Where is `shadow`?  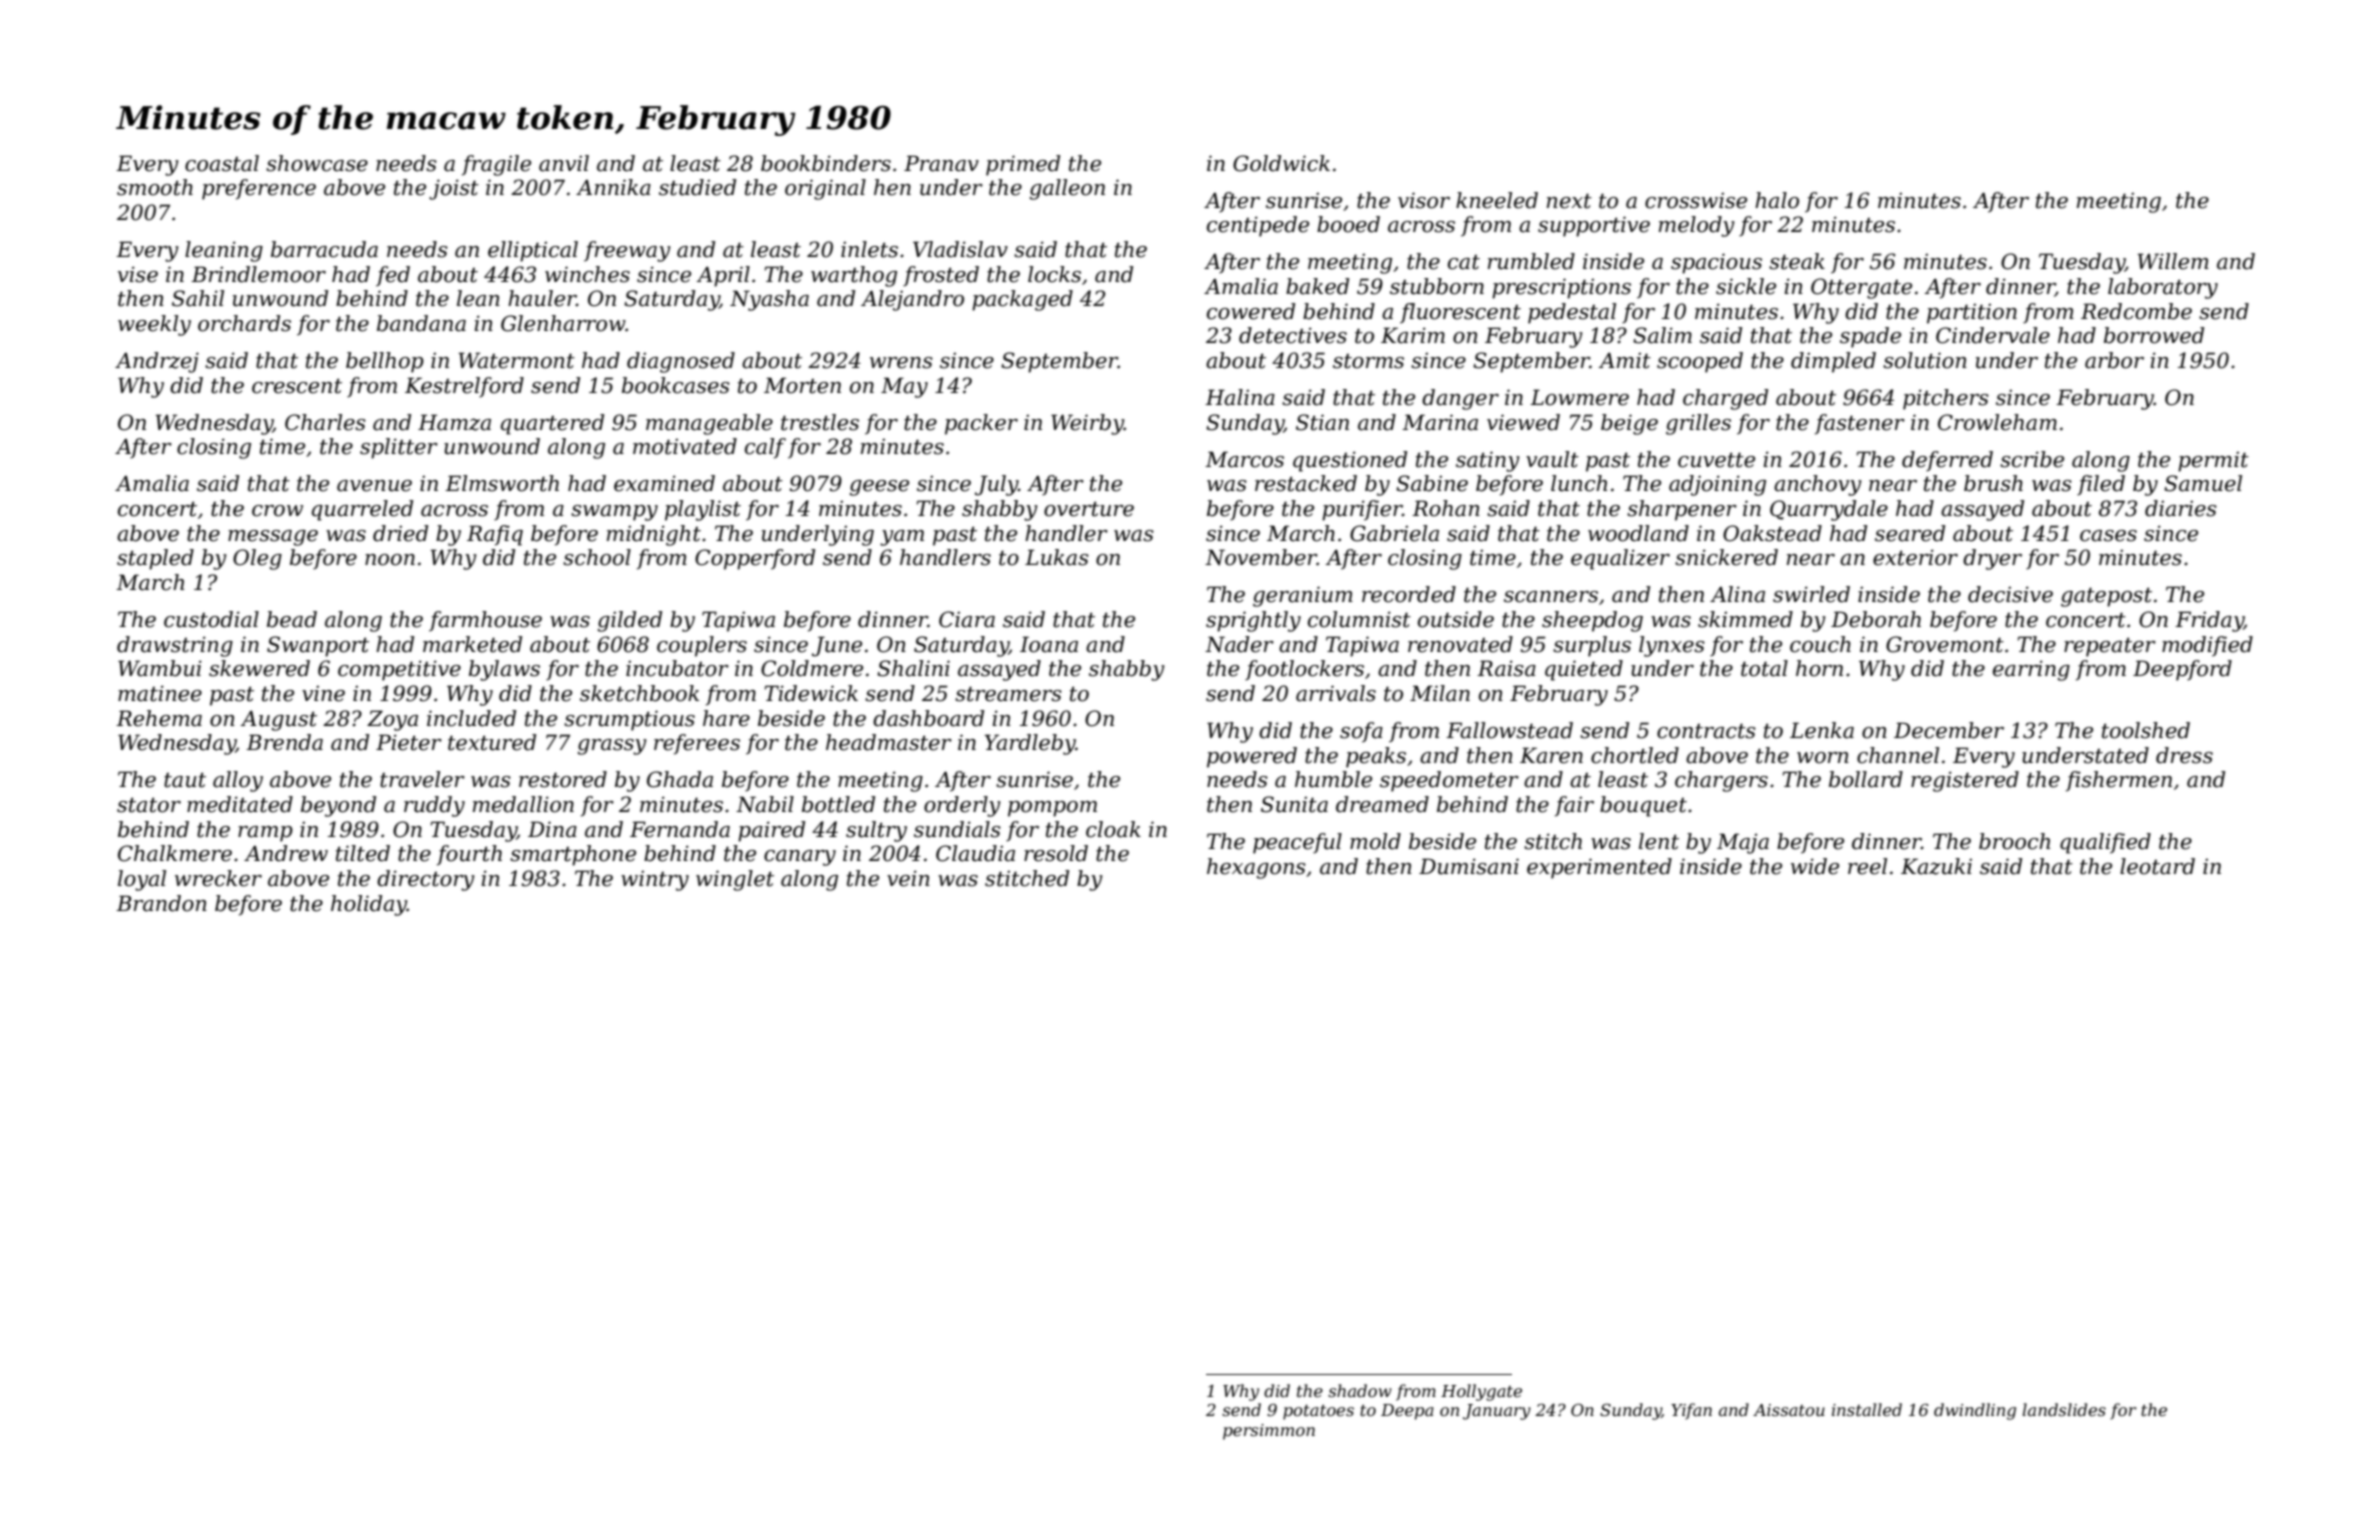
shadow is located at coordinates (1360, 1390).
